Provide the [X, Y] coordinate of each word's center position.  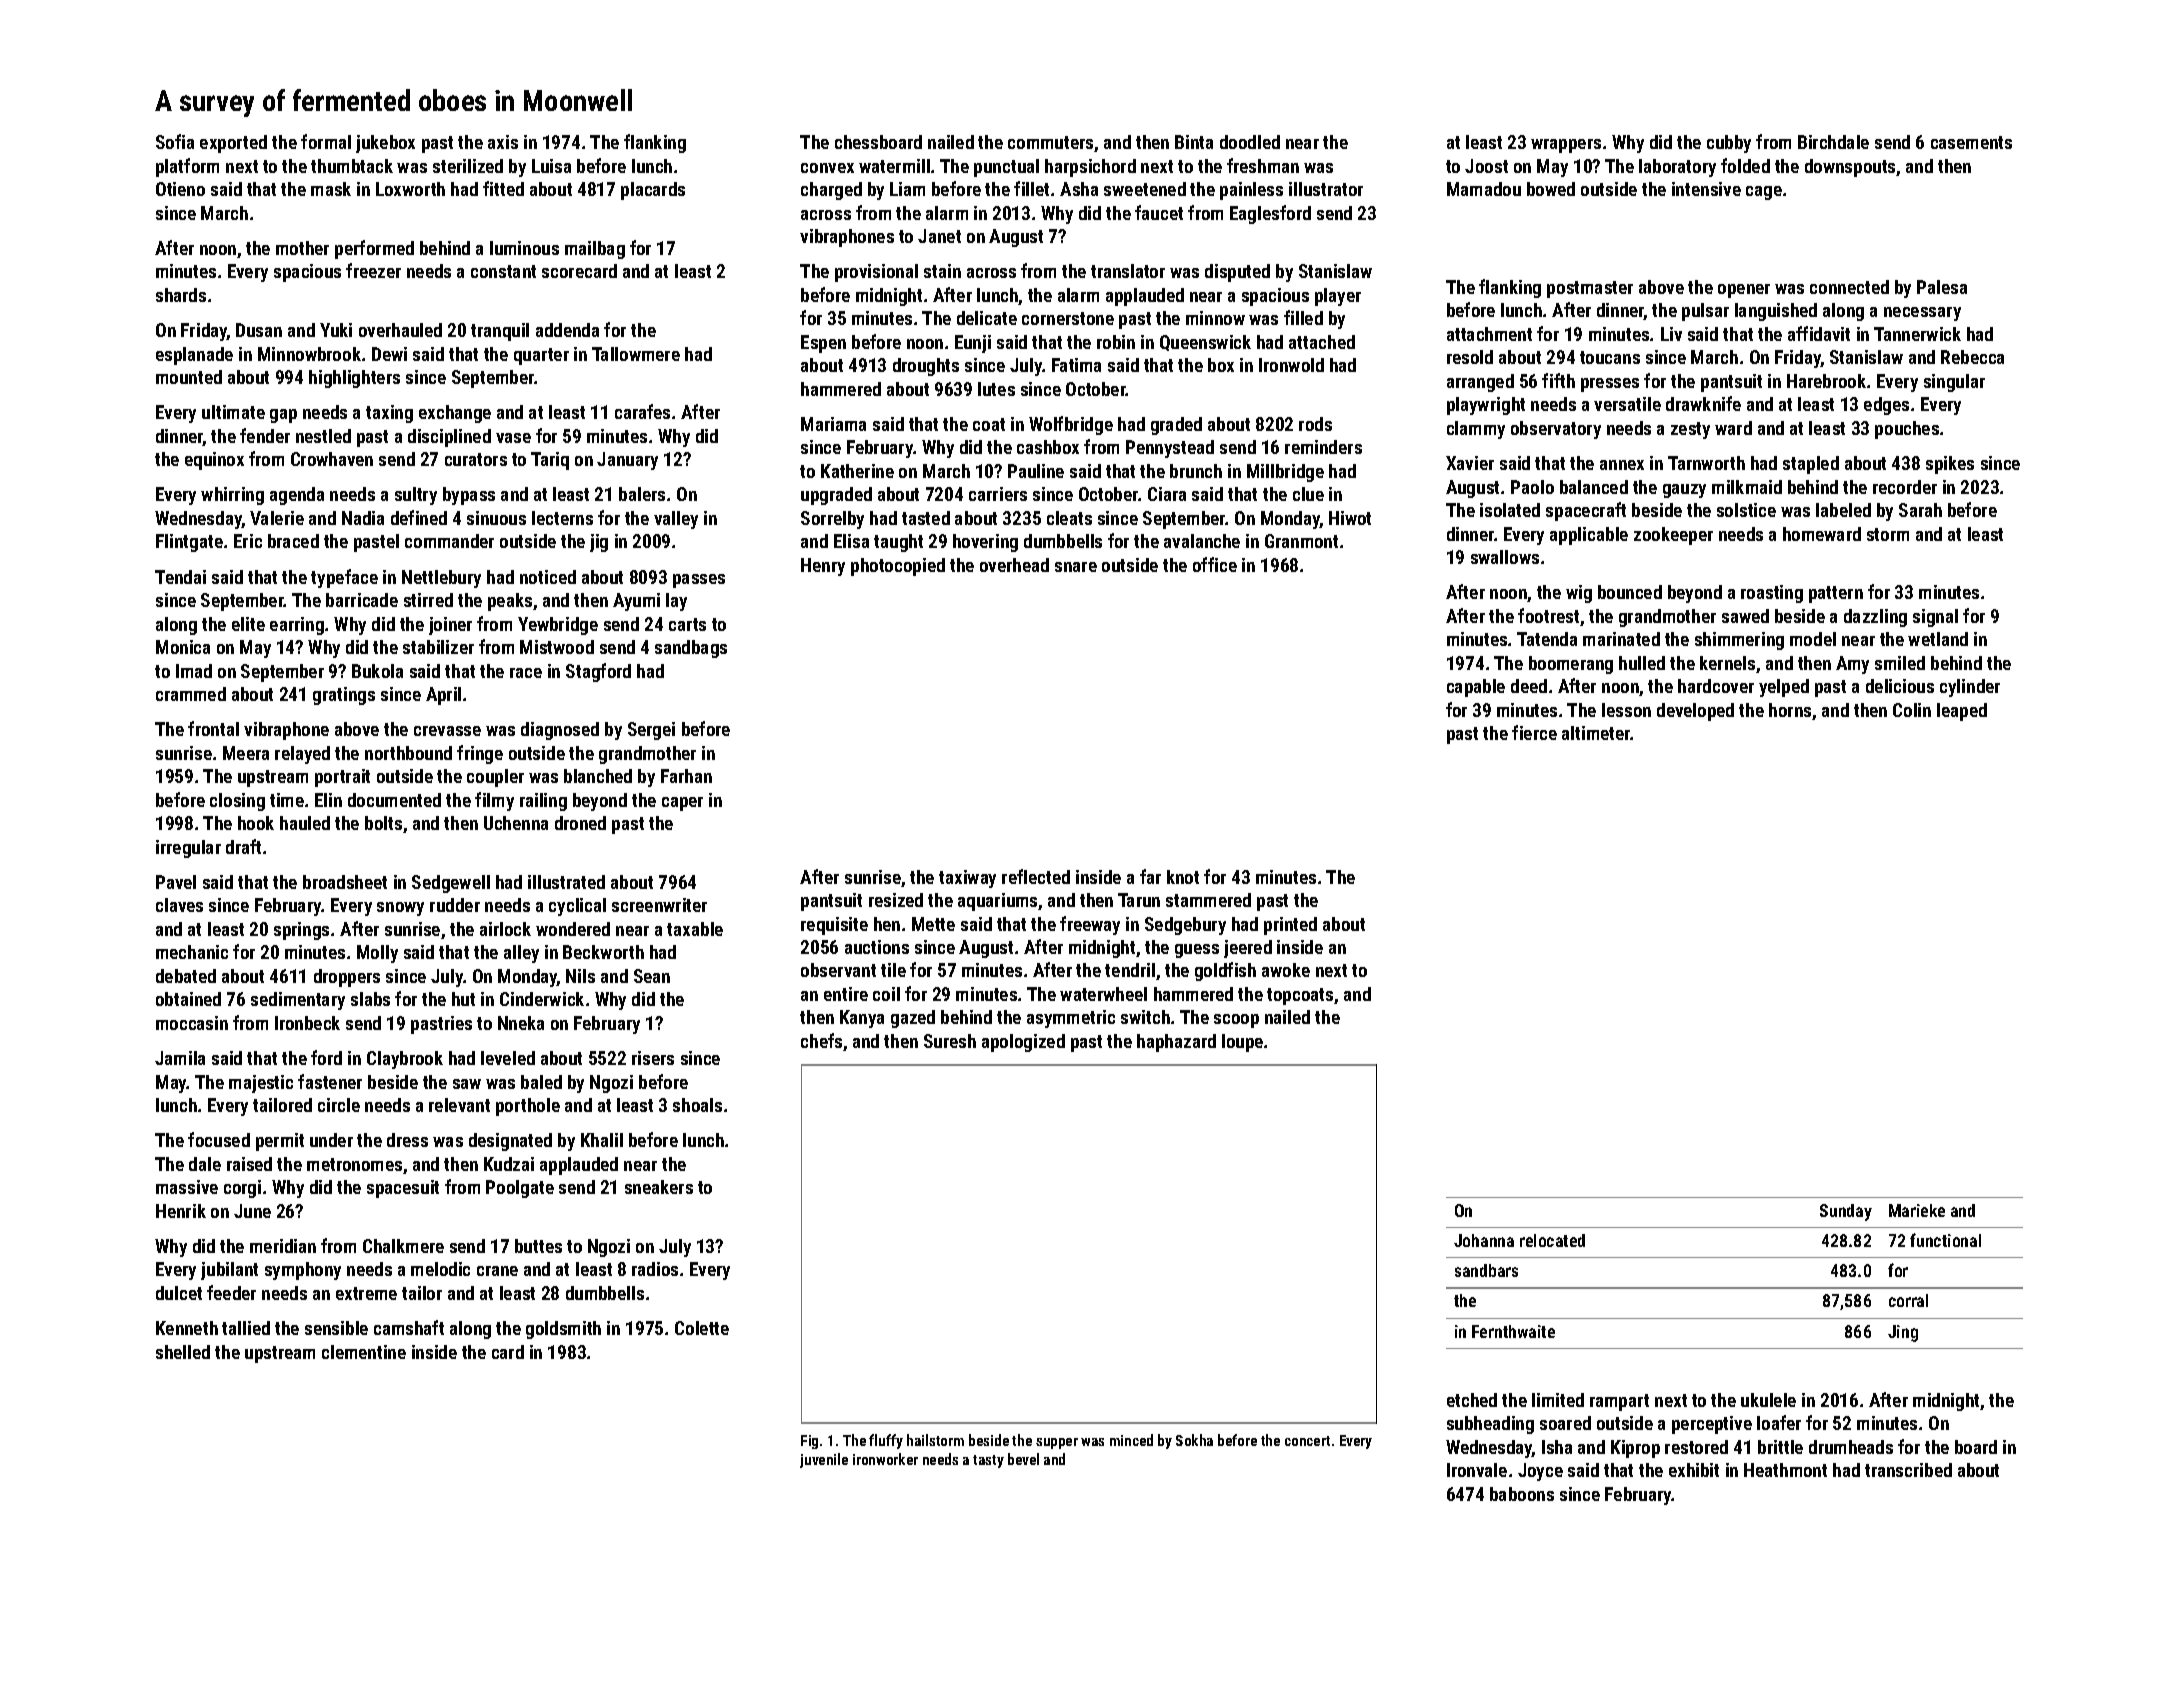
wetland [1938, 639]
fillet [1031, 188]
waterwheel [1103, 994]
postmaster [1590, 289]
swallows [1505, 557]
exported [233, 144]
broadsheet [345, 882]
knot [1183, 877]
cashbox [1048, 447]
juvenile [824, 1460]
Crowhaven [332, 459]
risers [653, 1058]
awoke [1286, 970]
